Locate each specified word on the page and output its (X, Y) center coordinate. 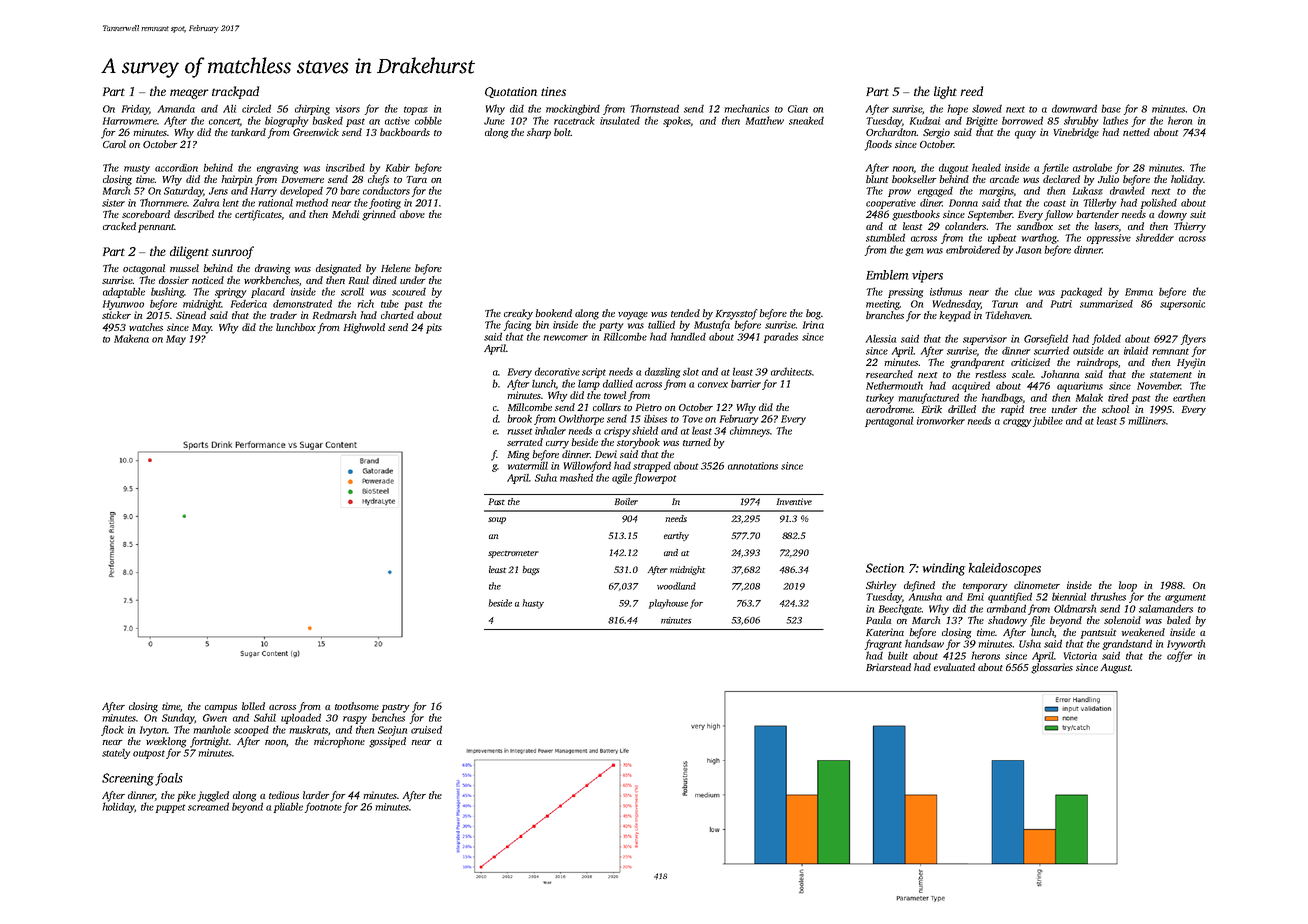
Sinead (191, 315)
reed (971, 91)
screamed (208, 806)
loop (1128, 586)
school (1115, 409)
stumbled (885, 237)
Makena (131, 338)
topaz (416, 110)
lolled (253, 706)
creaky (518, 314)
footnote (323, 807)
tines (553, 91)
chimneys (750, 431)
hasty (533, 604)
